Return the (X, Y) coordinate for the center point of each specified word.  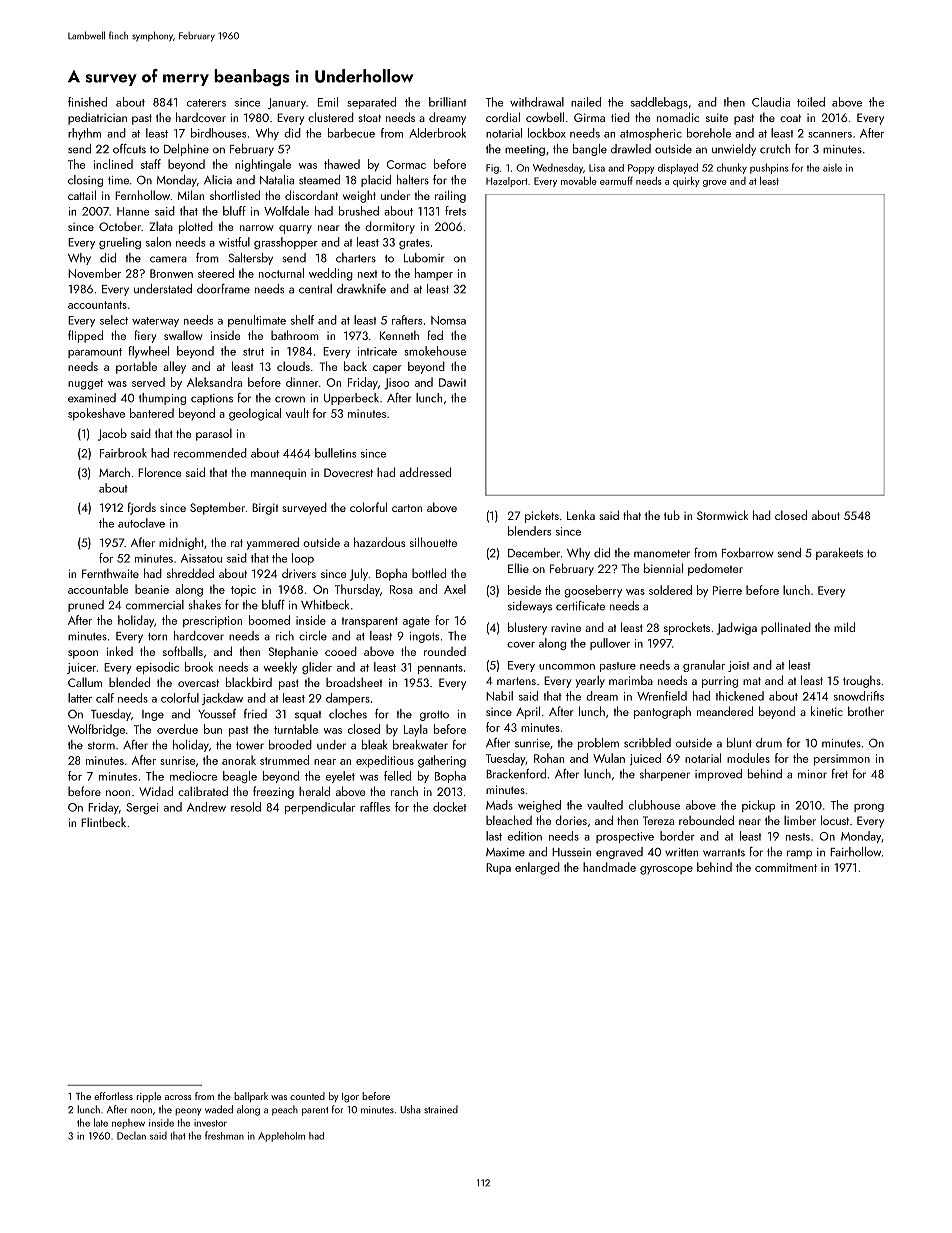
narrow (257, 228)
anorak (239, 760)
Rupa (498, 868)
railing (450, 196)
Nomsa (448, 320)
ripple (149, 1097)
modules (748, 758)
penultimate (257, 321)
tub (672, 515)
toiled (811, 102)
